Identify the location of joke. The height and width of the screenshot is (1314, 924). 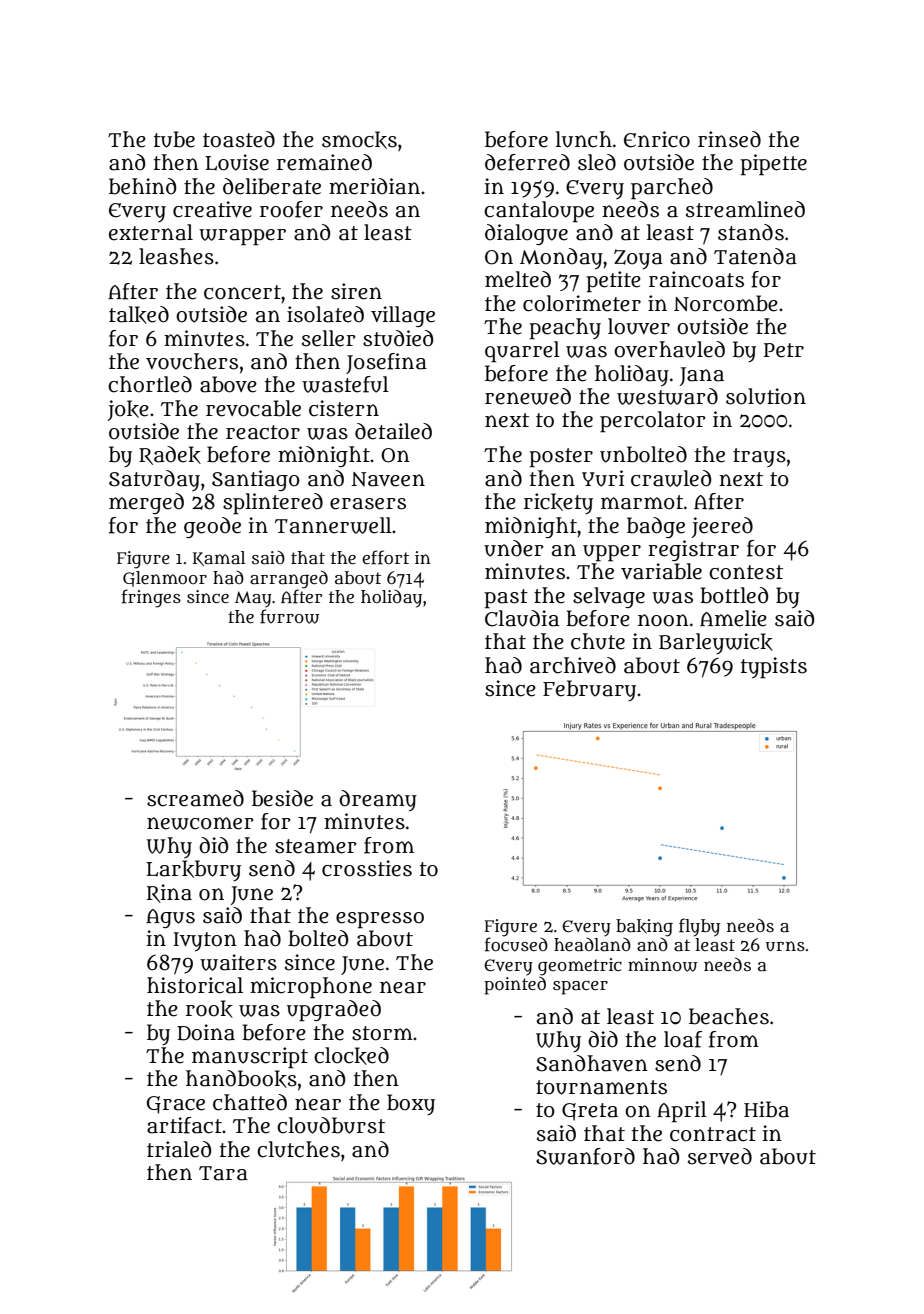
(128, 410).
